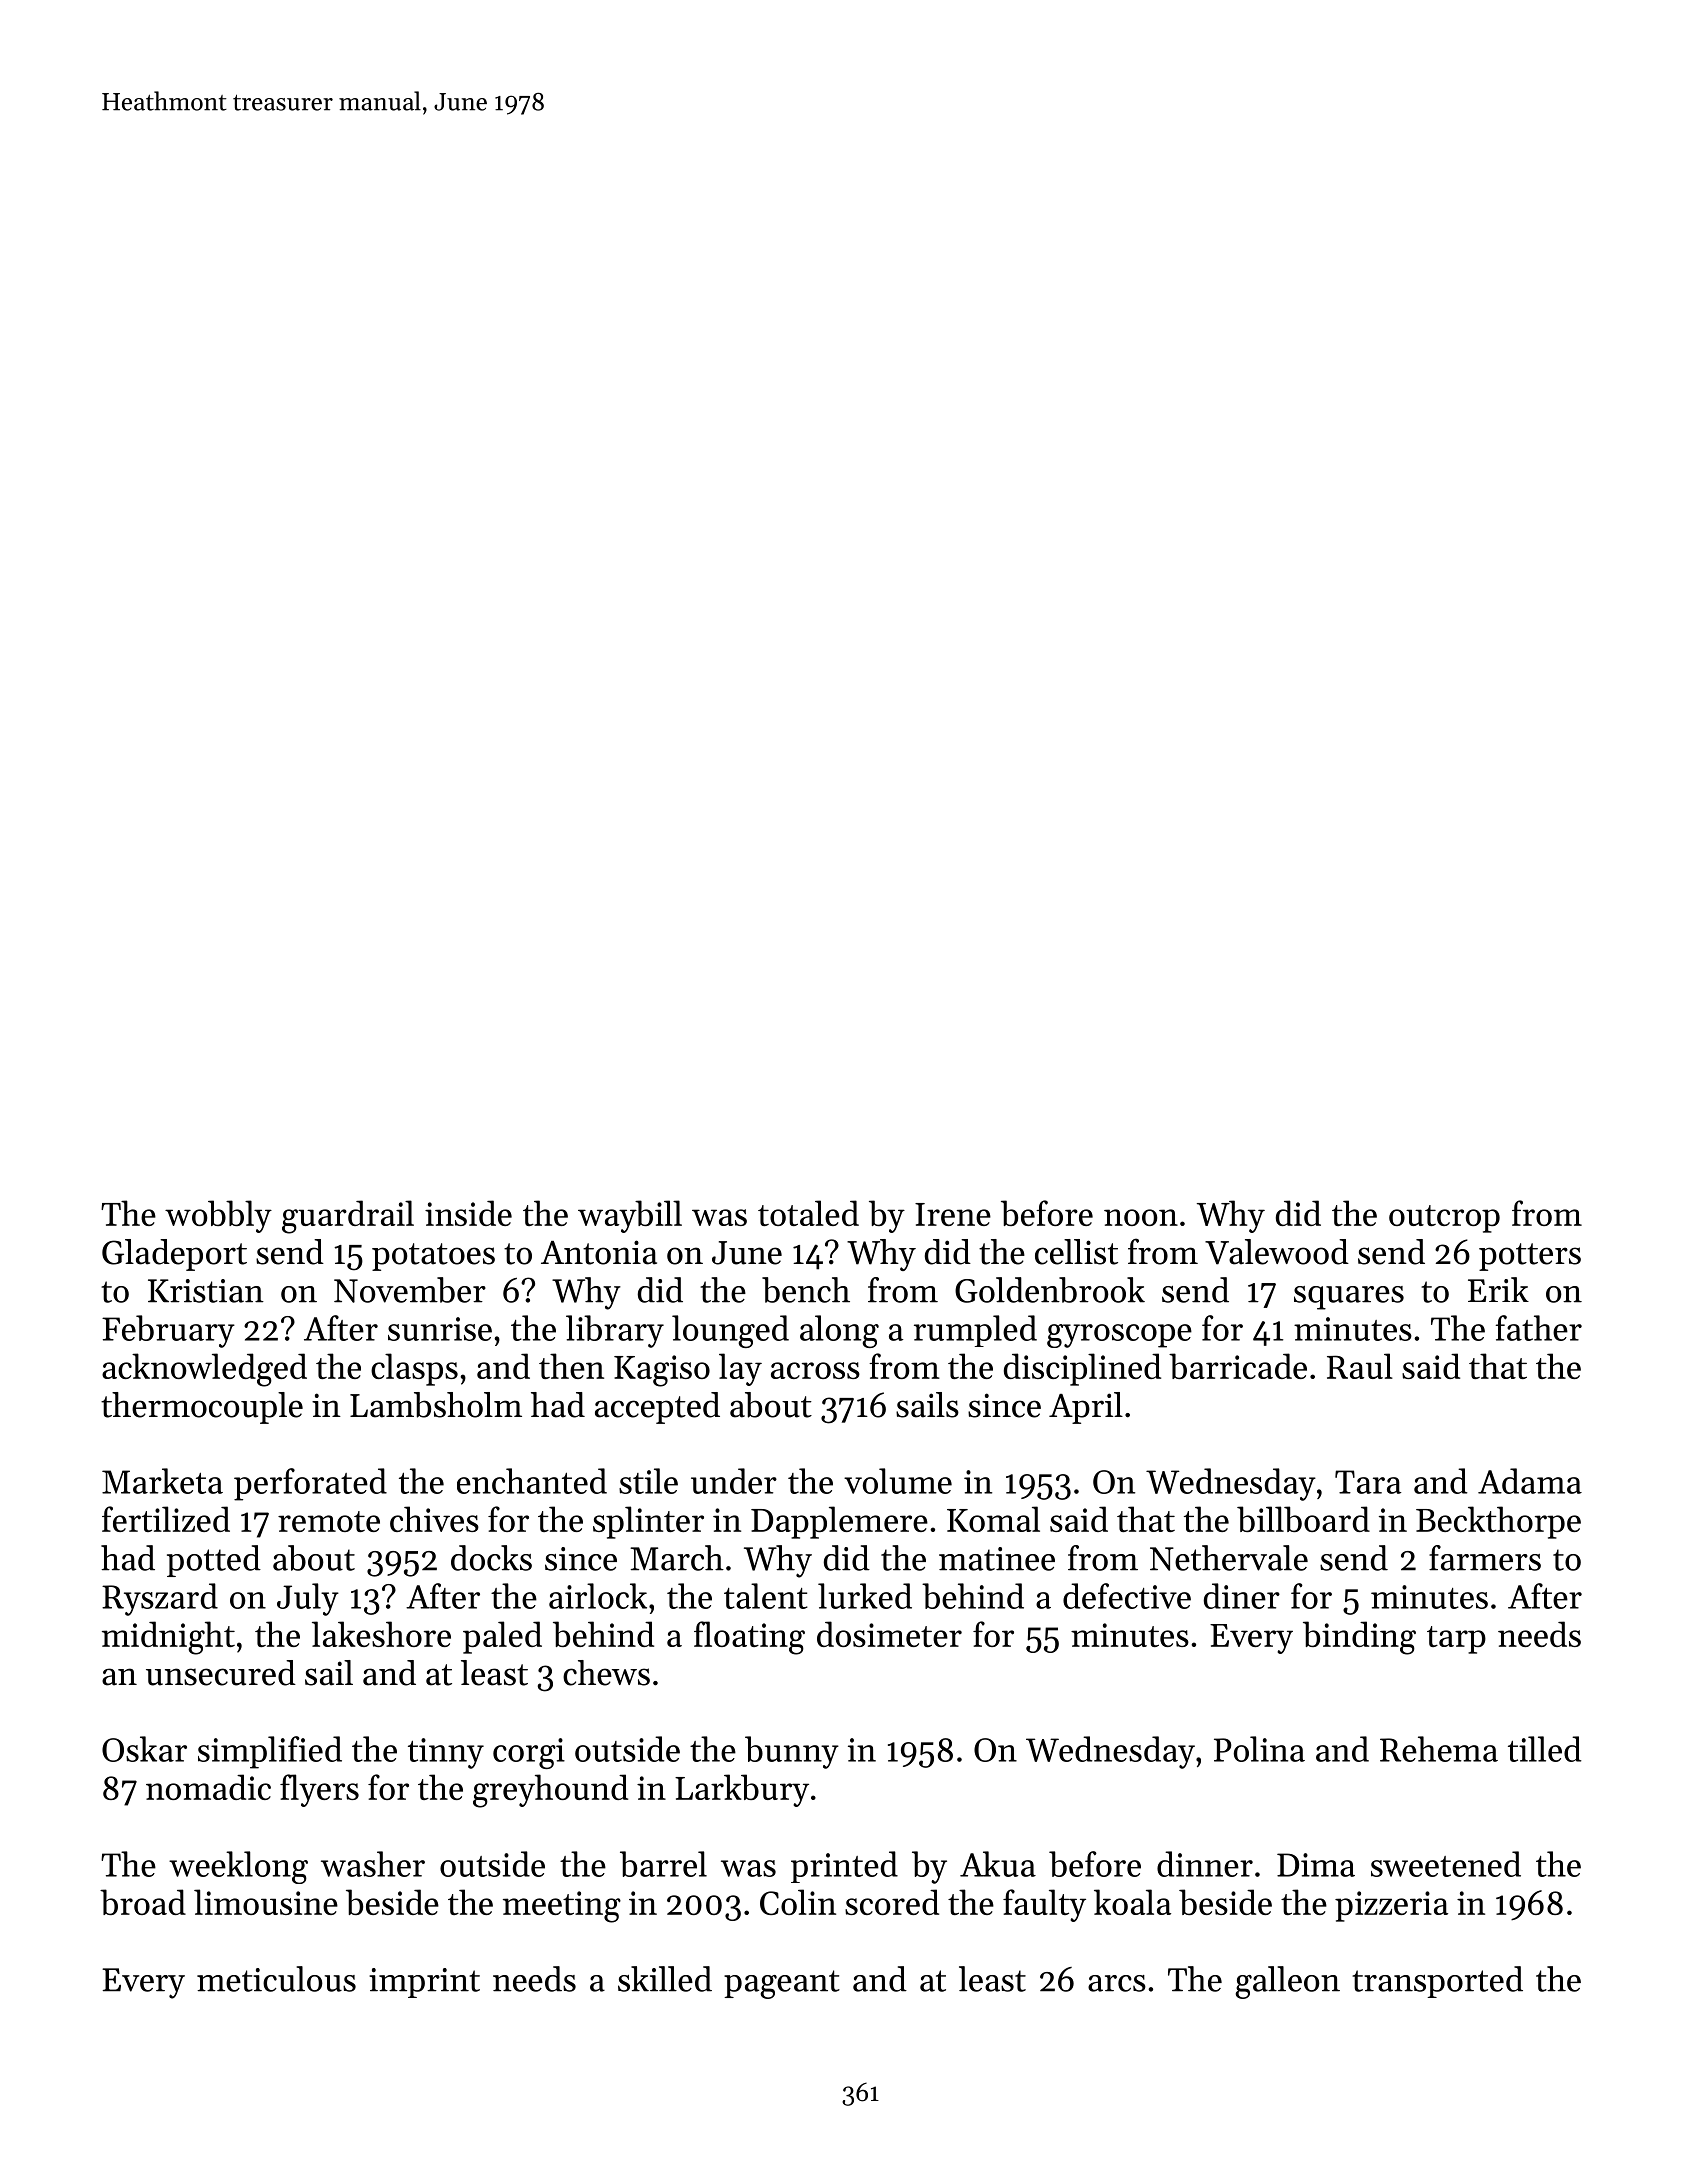 The width and height of the image is (1683, 2178). Describe the element at coordinates (319, 1790) in the image. I see `flyers` at that location.
